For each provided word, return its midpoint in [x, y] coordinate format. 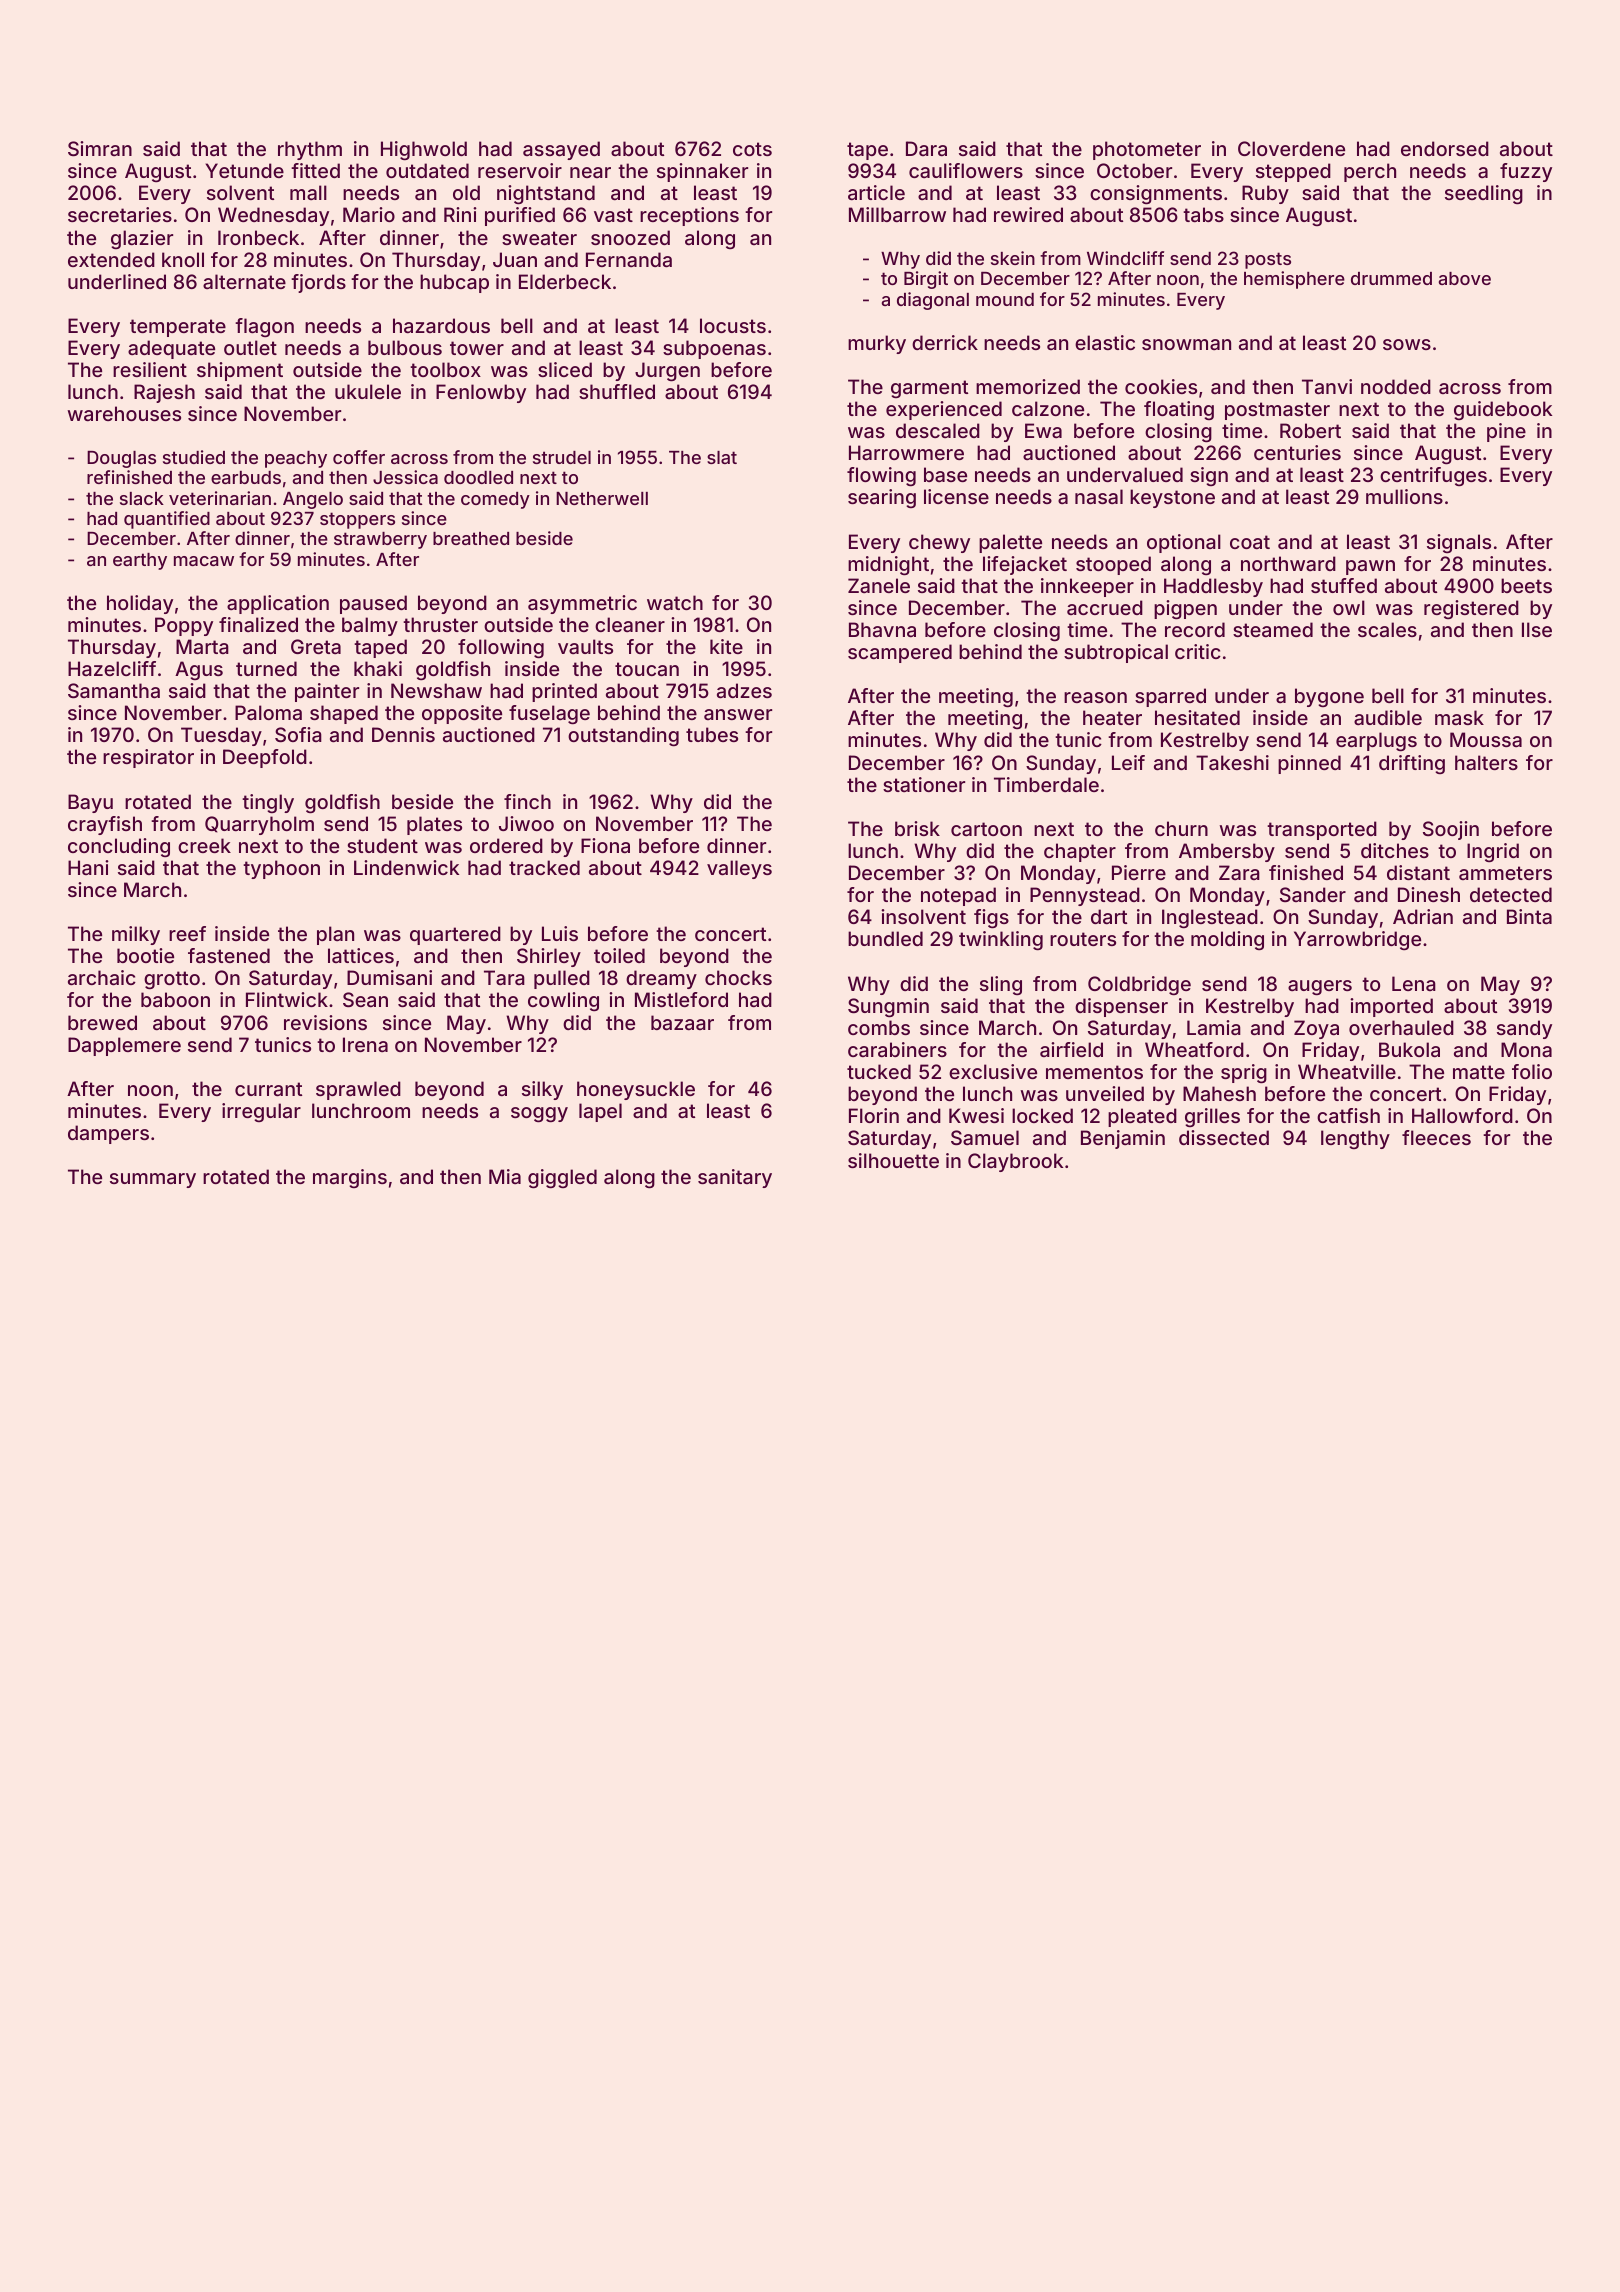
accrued [1105, 607]
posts [1268, 260]
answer [738, 714]
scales [1387, 629]
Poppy [184, 626]
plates [434, 825]
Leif [1128, 762]
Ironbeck [258, 237]
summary [153, 1180]
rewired [1028, 214]
